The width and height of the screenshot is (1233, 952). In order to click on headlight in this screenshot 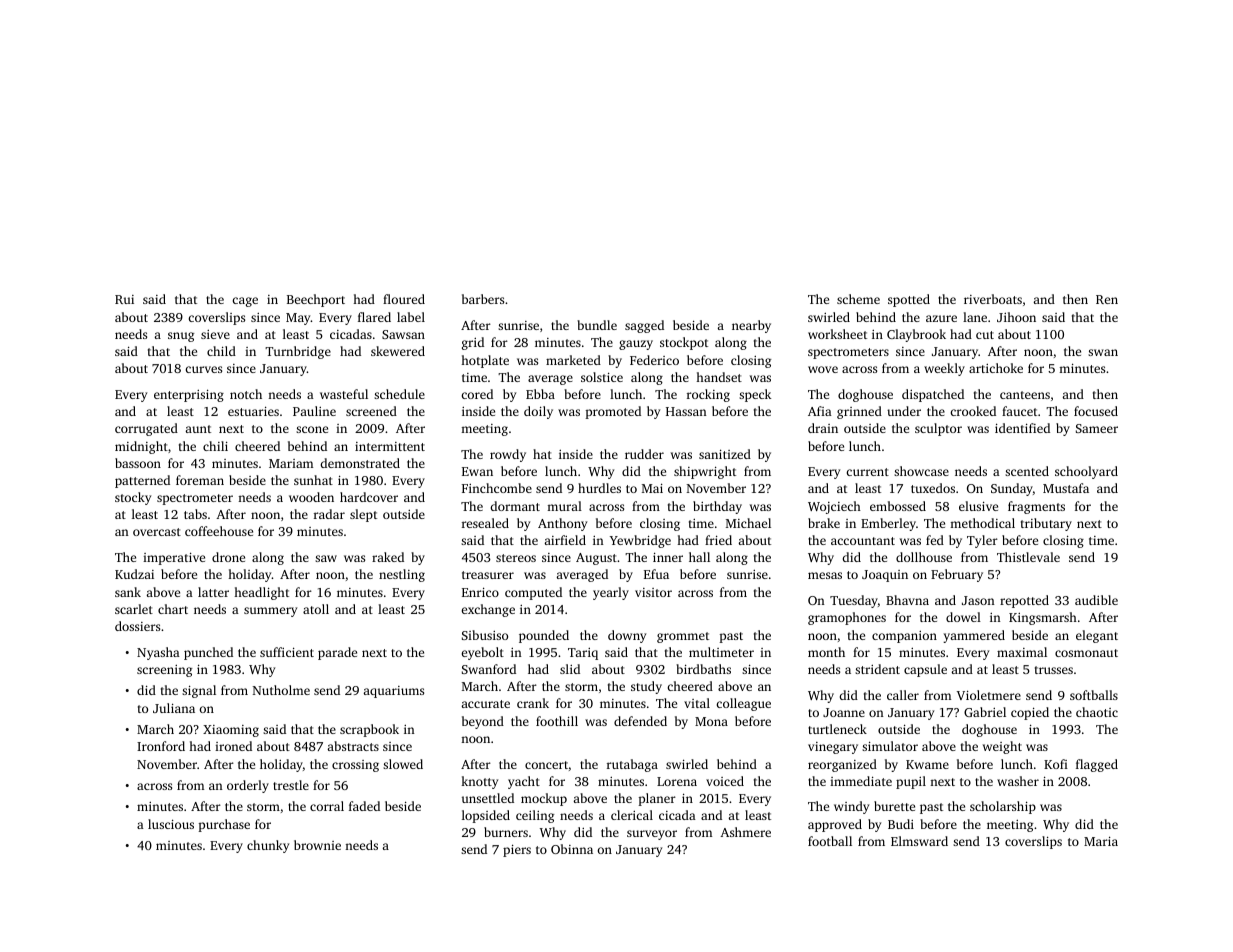, I will do `click(261, 593)`.
